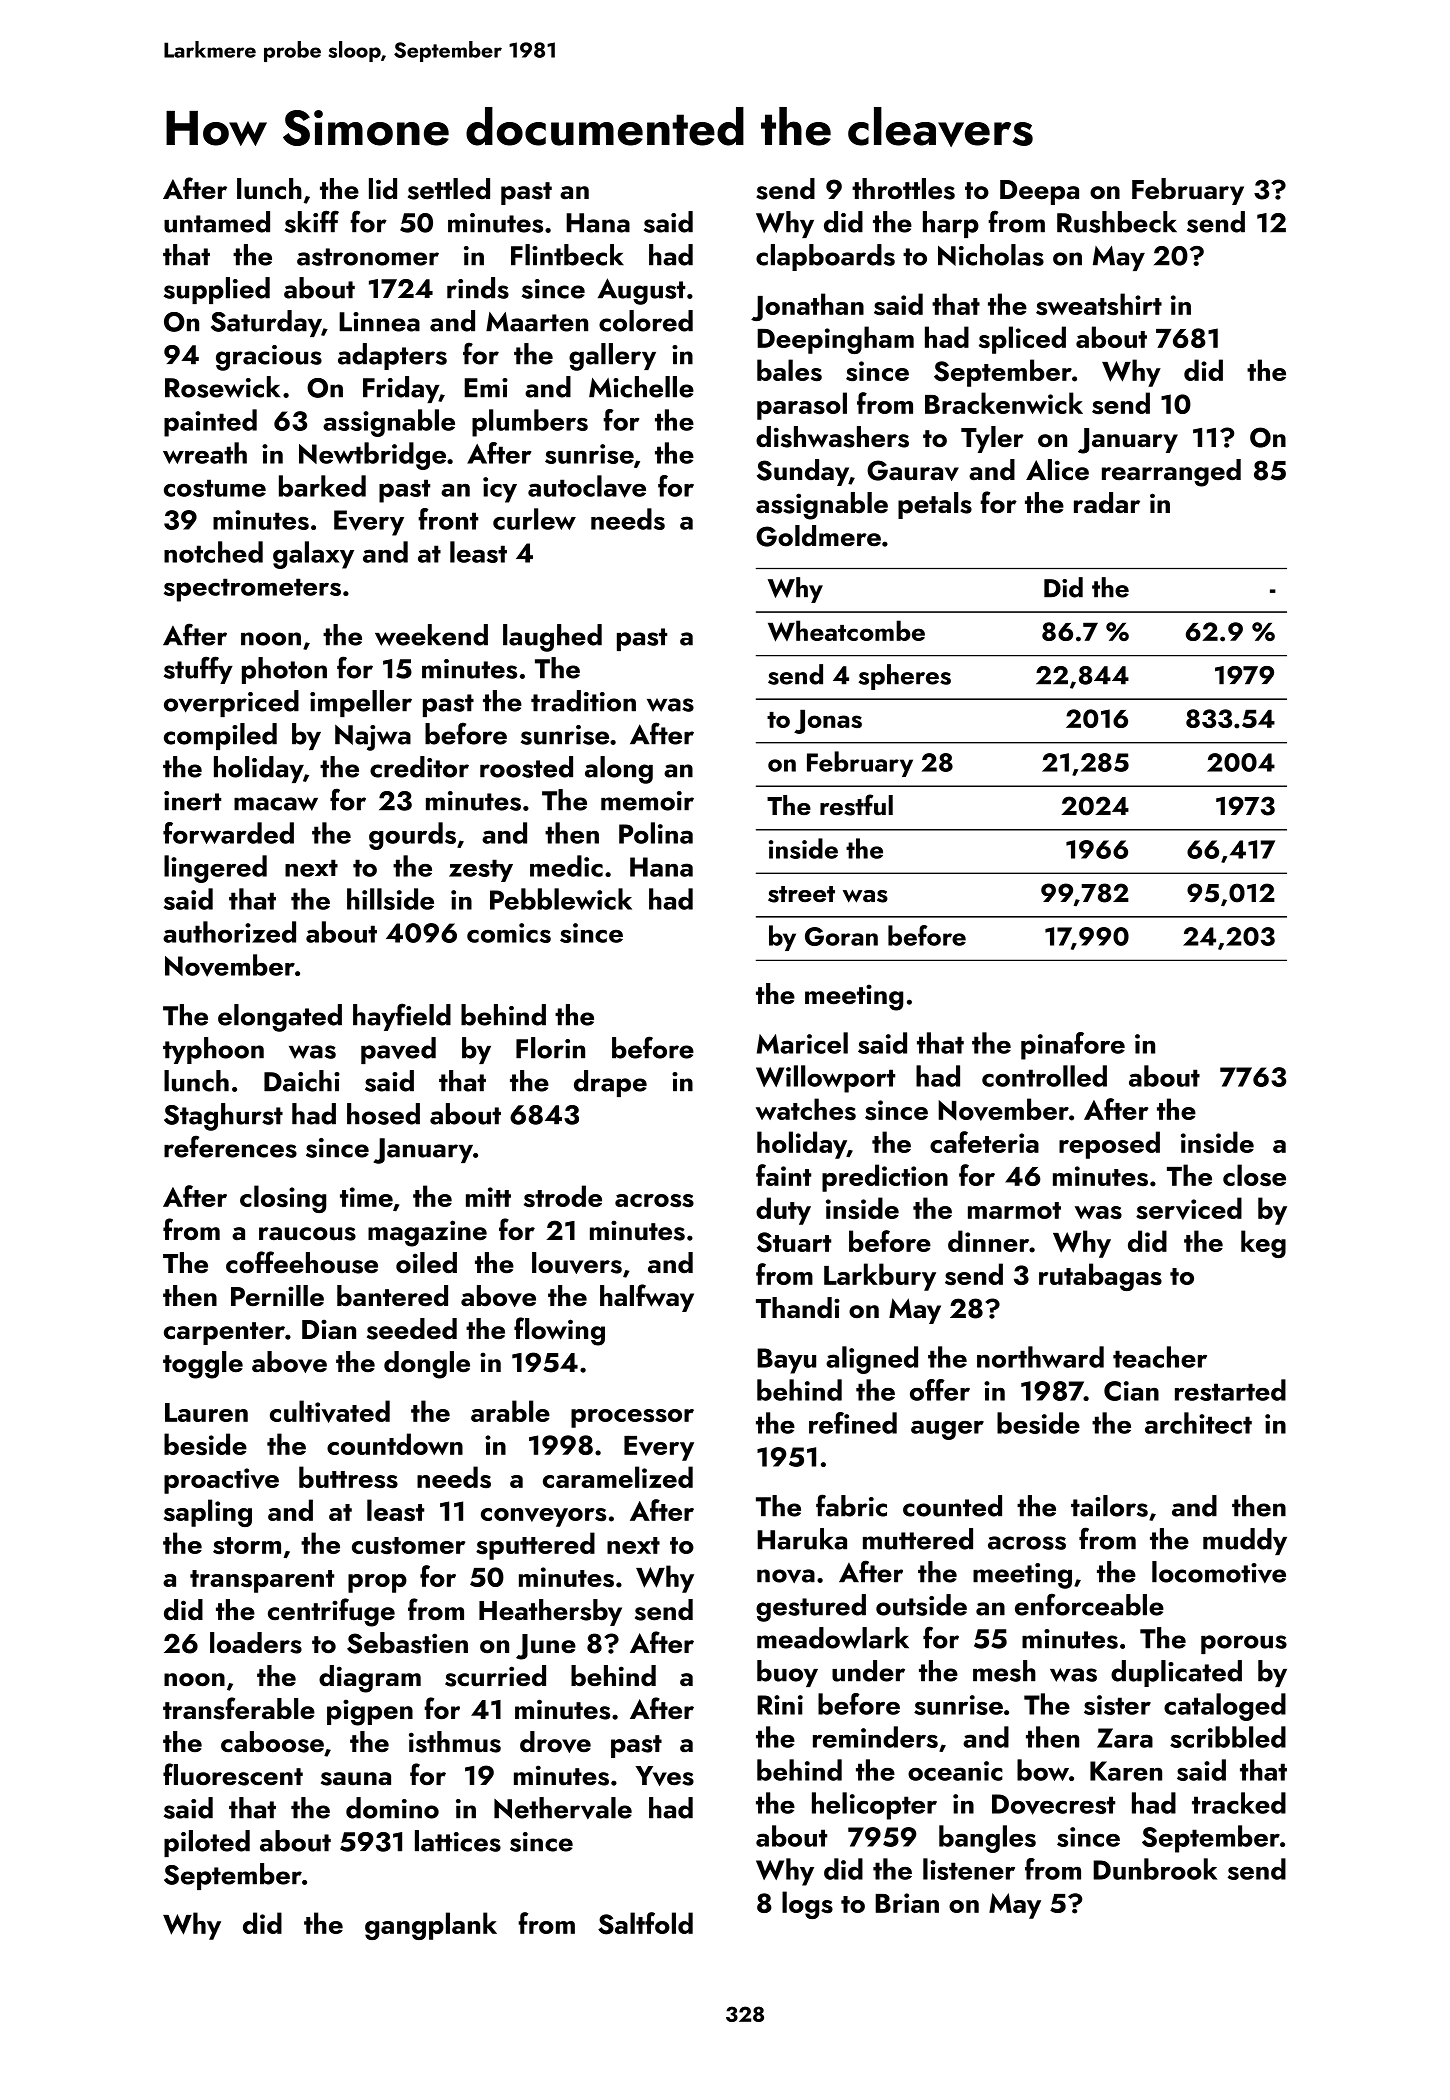 The height and width of the screenshot is (2100, 1450). I want to click on dinner, so click(988, 1241).
